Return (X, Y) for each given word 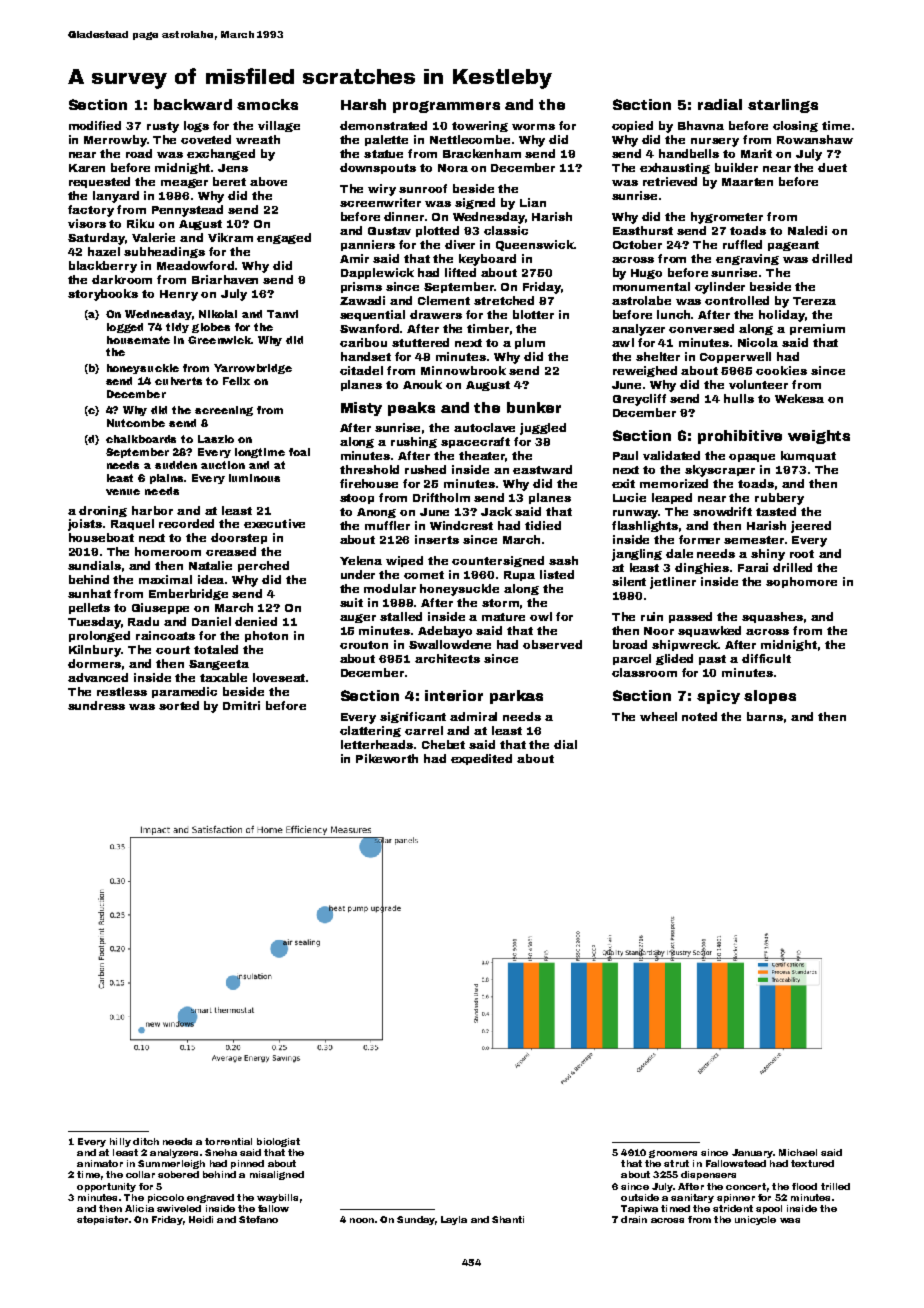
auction (223, 465)
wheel (658, 716)
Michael (798, 1152)
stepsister (102, 1220)
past (712, 660)
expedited (481, 759)
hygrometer (727, 218)
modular (390, 588)
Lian (533, 202)
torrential (228, 1141)
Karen (87, 168)
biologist (278, 1142)
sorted (179, 705)
